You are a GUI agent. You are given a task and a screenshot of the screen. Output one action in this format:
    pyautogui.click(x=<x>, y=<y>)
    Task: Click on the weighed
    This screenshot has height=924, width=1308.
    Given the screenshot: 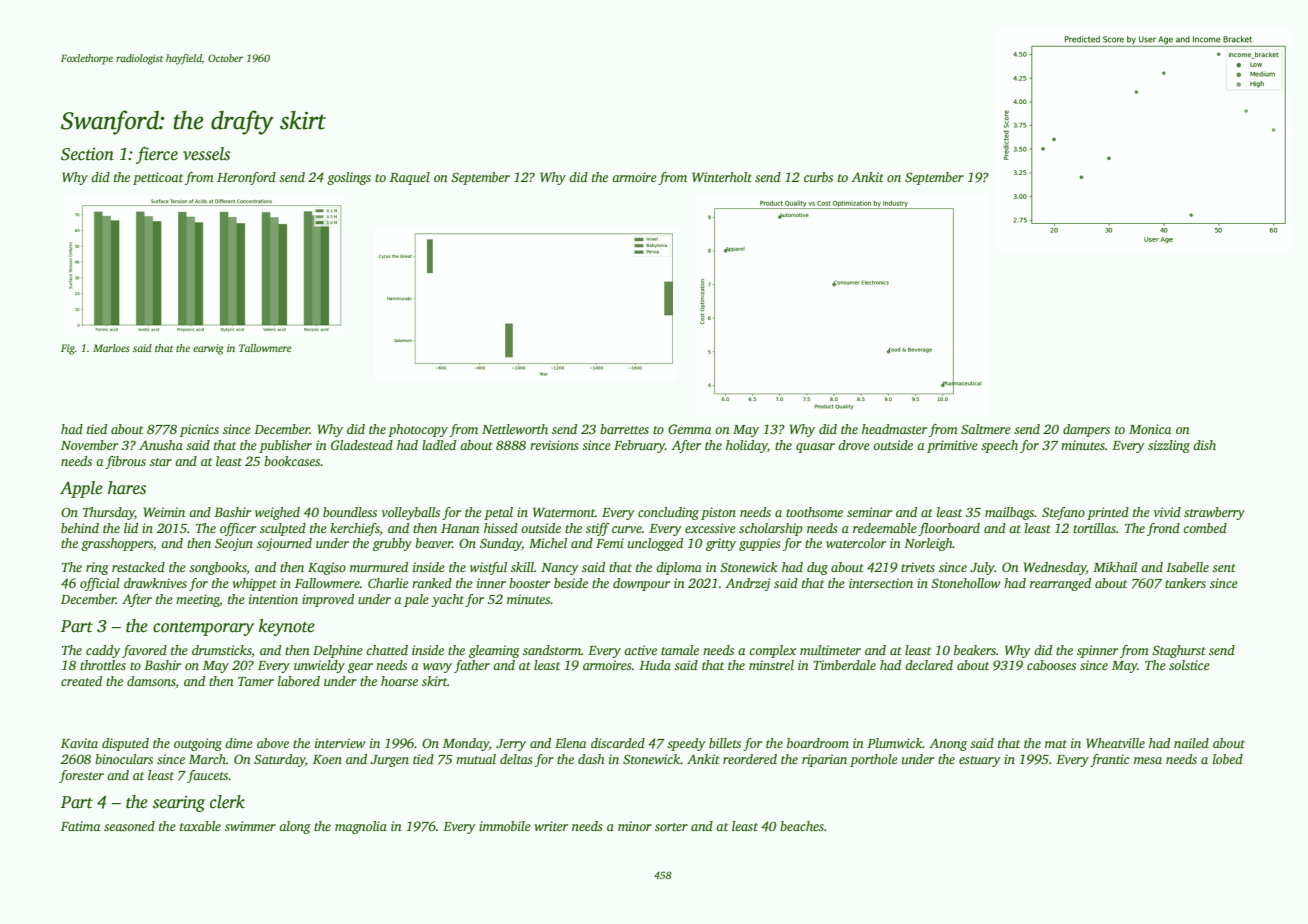 What is the action you would take?
    pyautogui.click(x=277, y=513)
